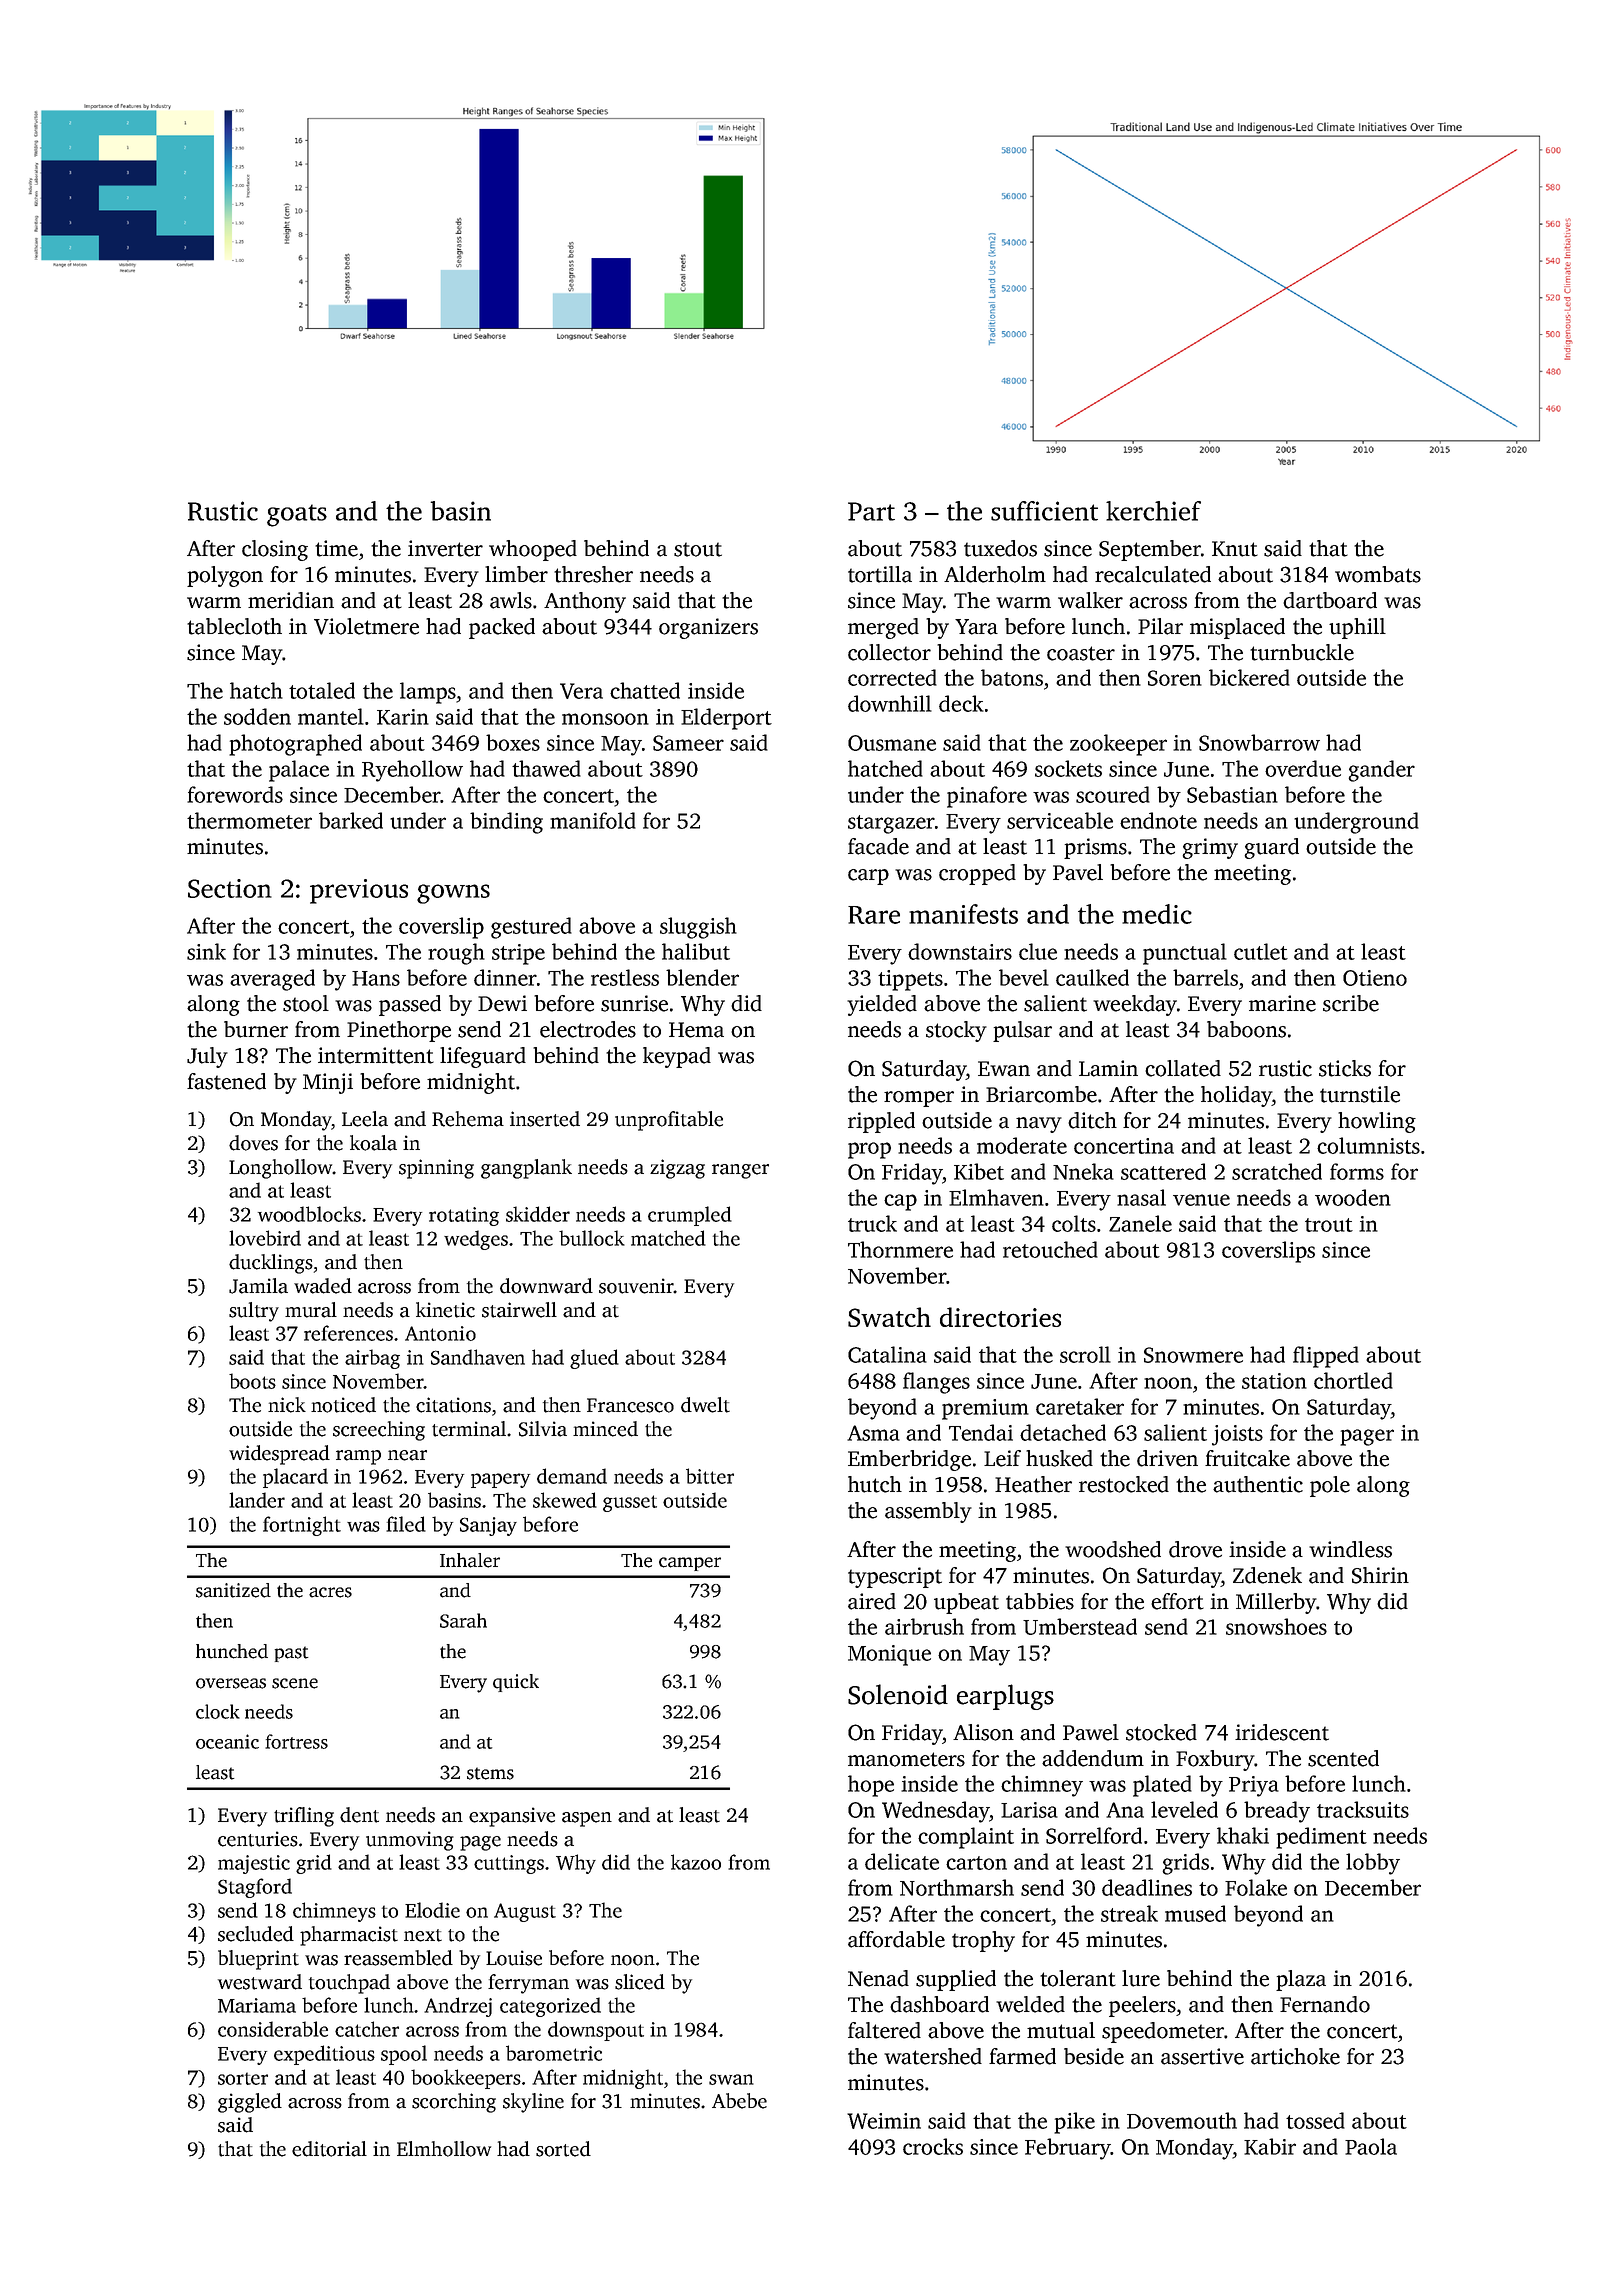 This image has height=2292, width=1620. I want to click on manifold, so click(593, 820).
